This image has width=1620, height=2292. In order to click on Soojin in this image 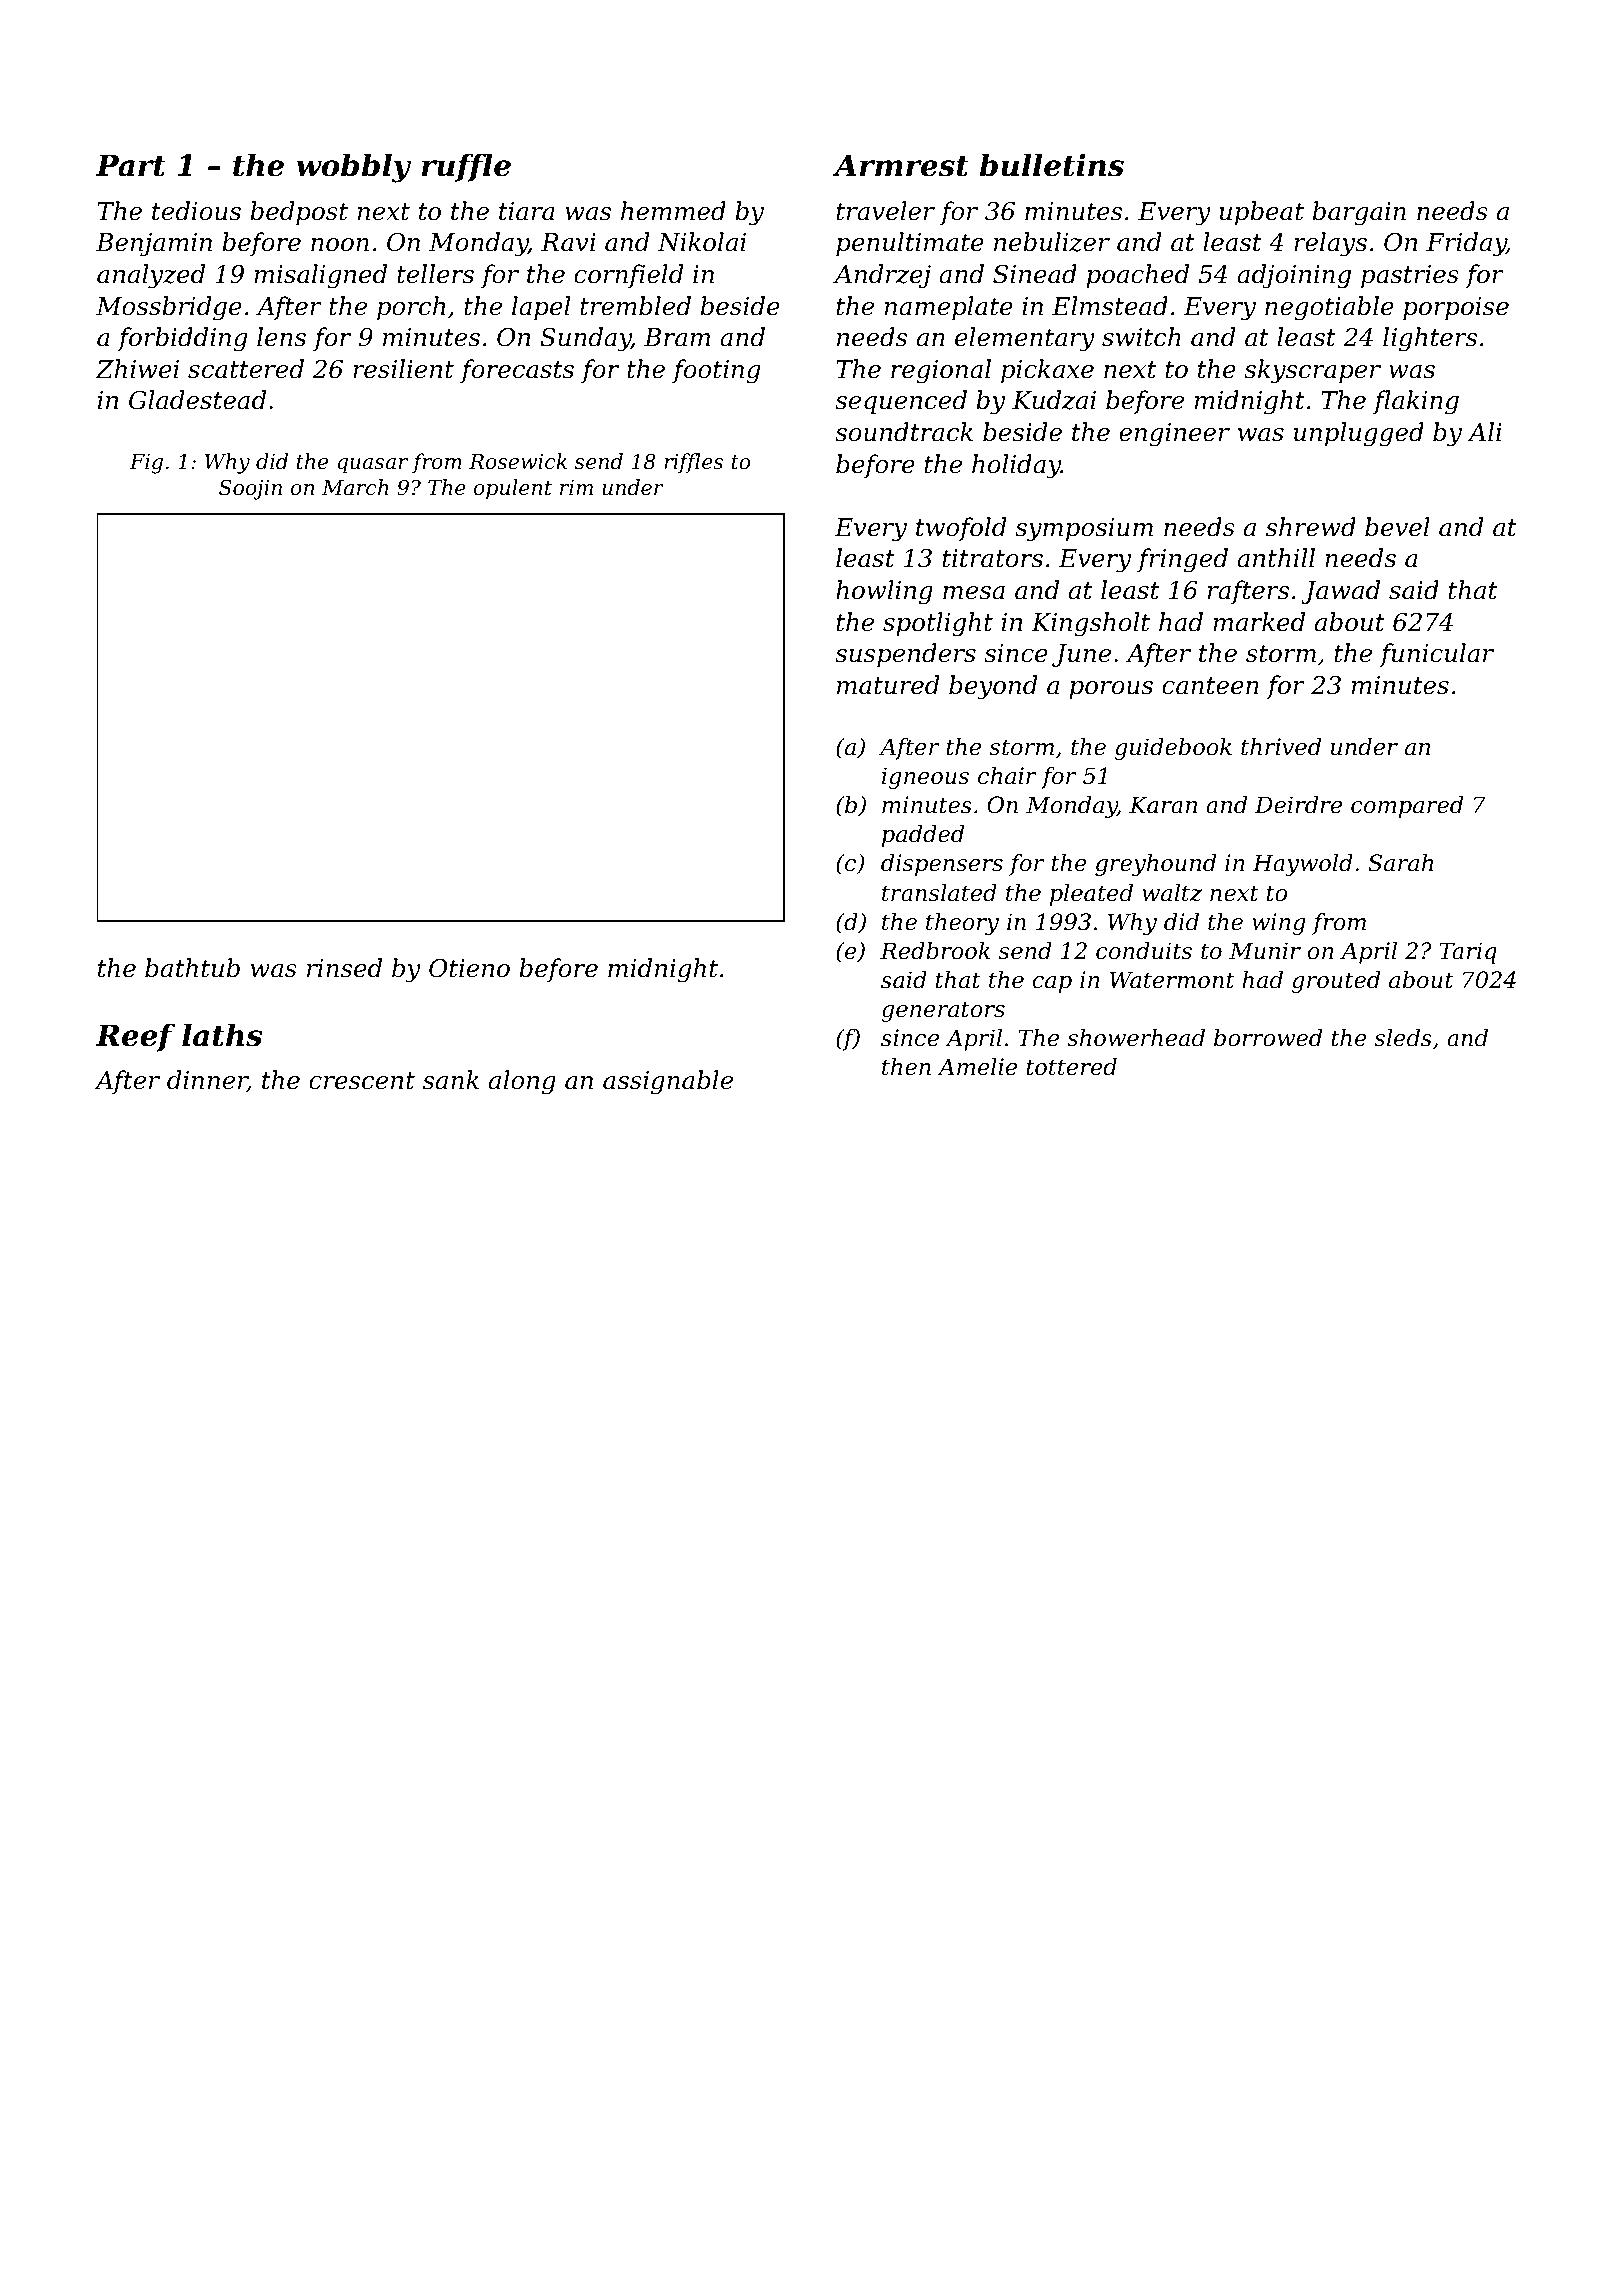, I will do `click(250, 489)`.
